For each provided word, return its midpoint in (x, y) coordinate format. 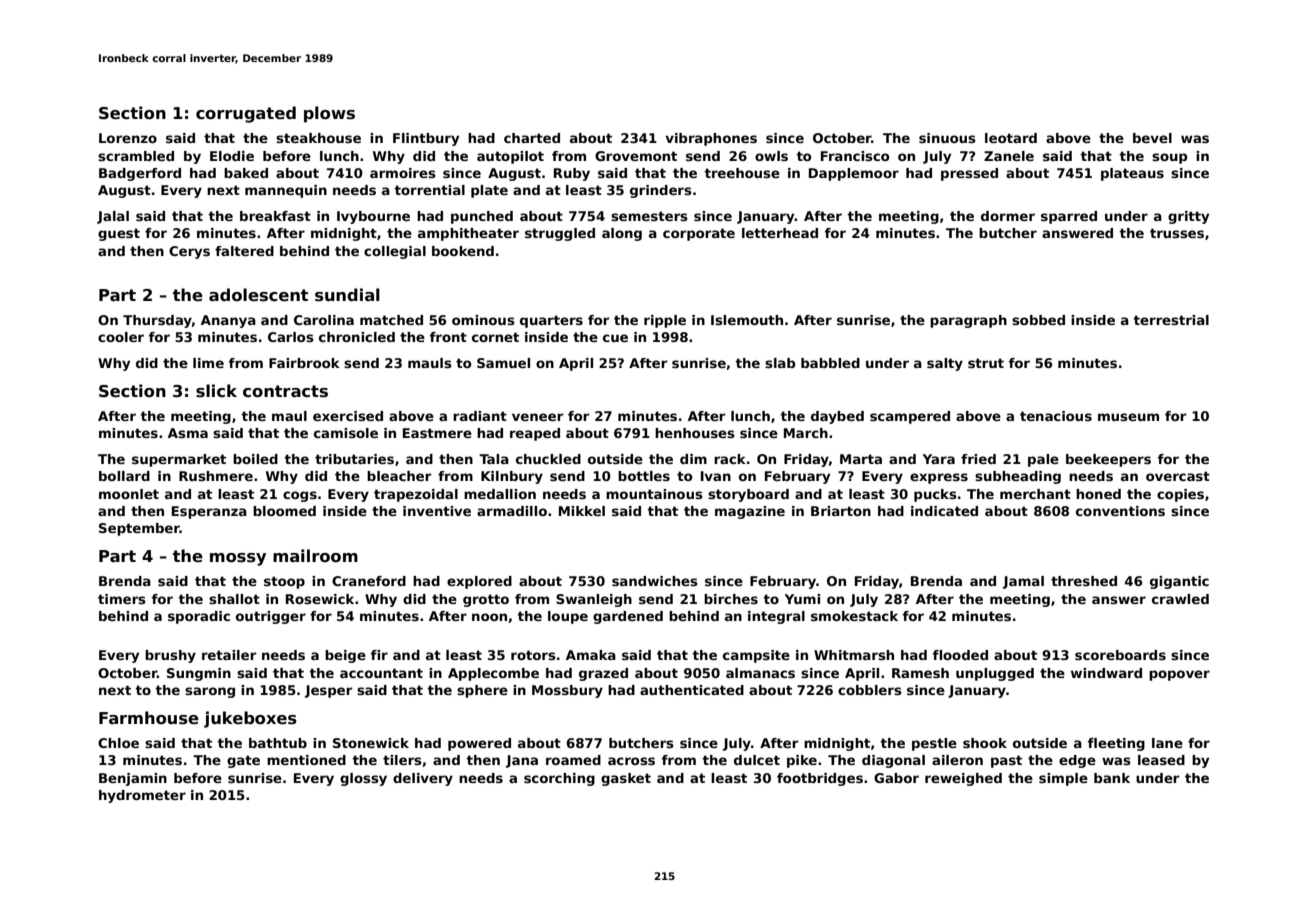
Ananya (228, 321)
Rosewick (320, 599)
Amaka (591, 655)
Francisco (855, 156)
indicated (944, 511)
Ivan (716, 476)
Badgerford (140, 174)
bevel (1152, 138)
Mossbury (567, 691)
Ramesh (920, 673)
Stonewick (371, 743)
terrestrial (1171, 320)
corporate (699, 234)
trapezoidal (416, 495)
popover (1179, 675)
